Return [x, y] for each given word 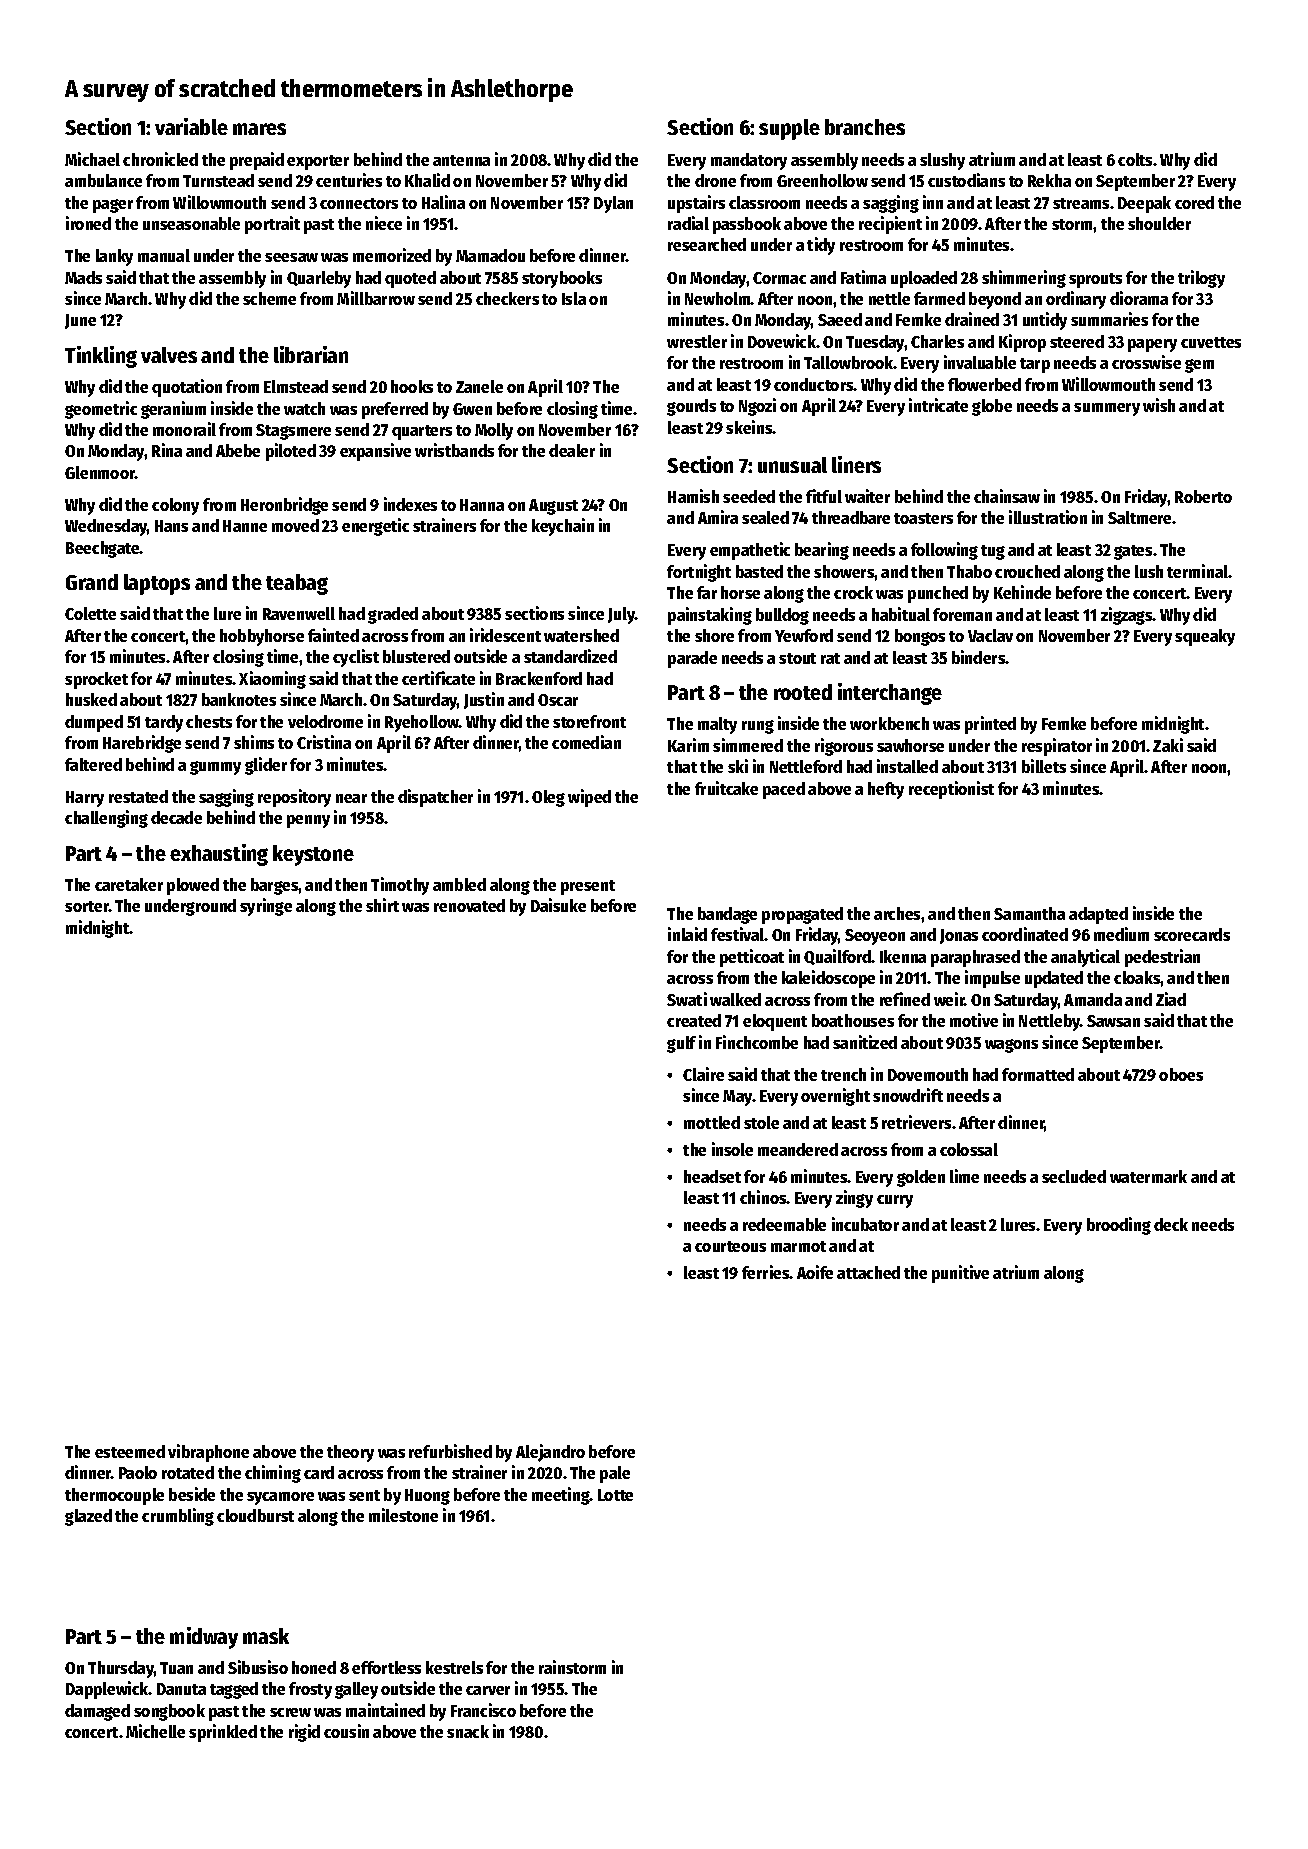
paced [784, 790]
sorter [87, 906]
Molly [494, 431]
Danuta [181, 1689]
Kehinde [1022, 592]
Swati [687, 999]
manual [164, 255]
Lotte [615, 1495]
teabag [297, 584]
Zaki [1168, 745]
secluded [1074, 1176]
